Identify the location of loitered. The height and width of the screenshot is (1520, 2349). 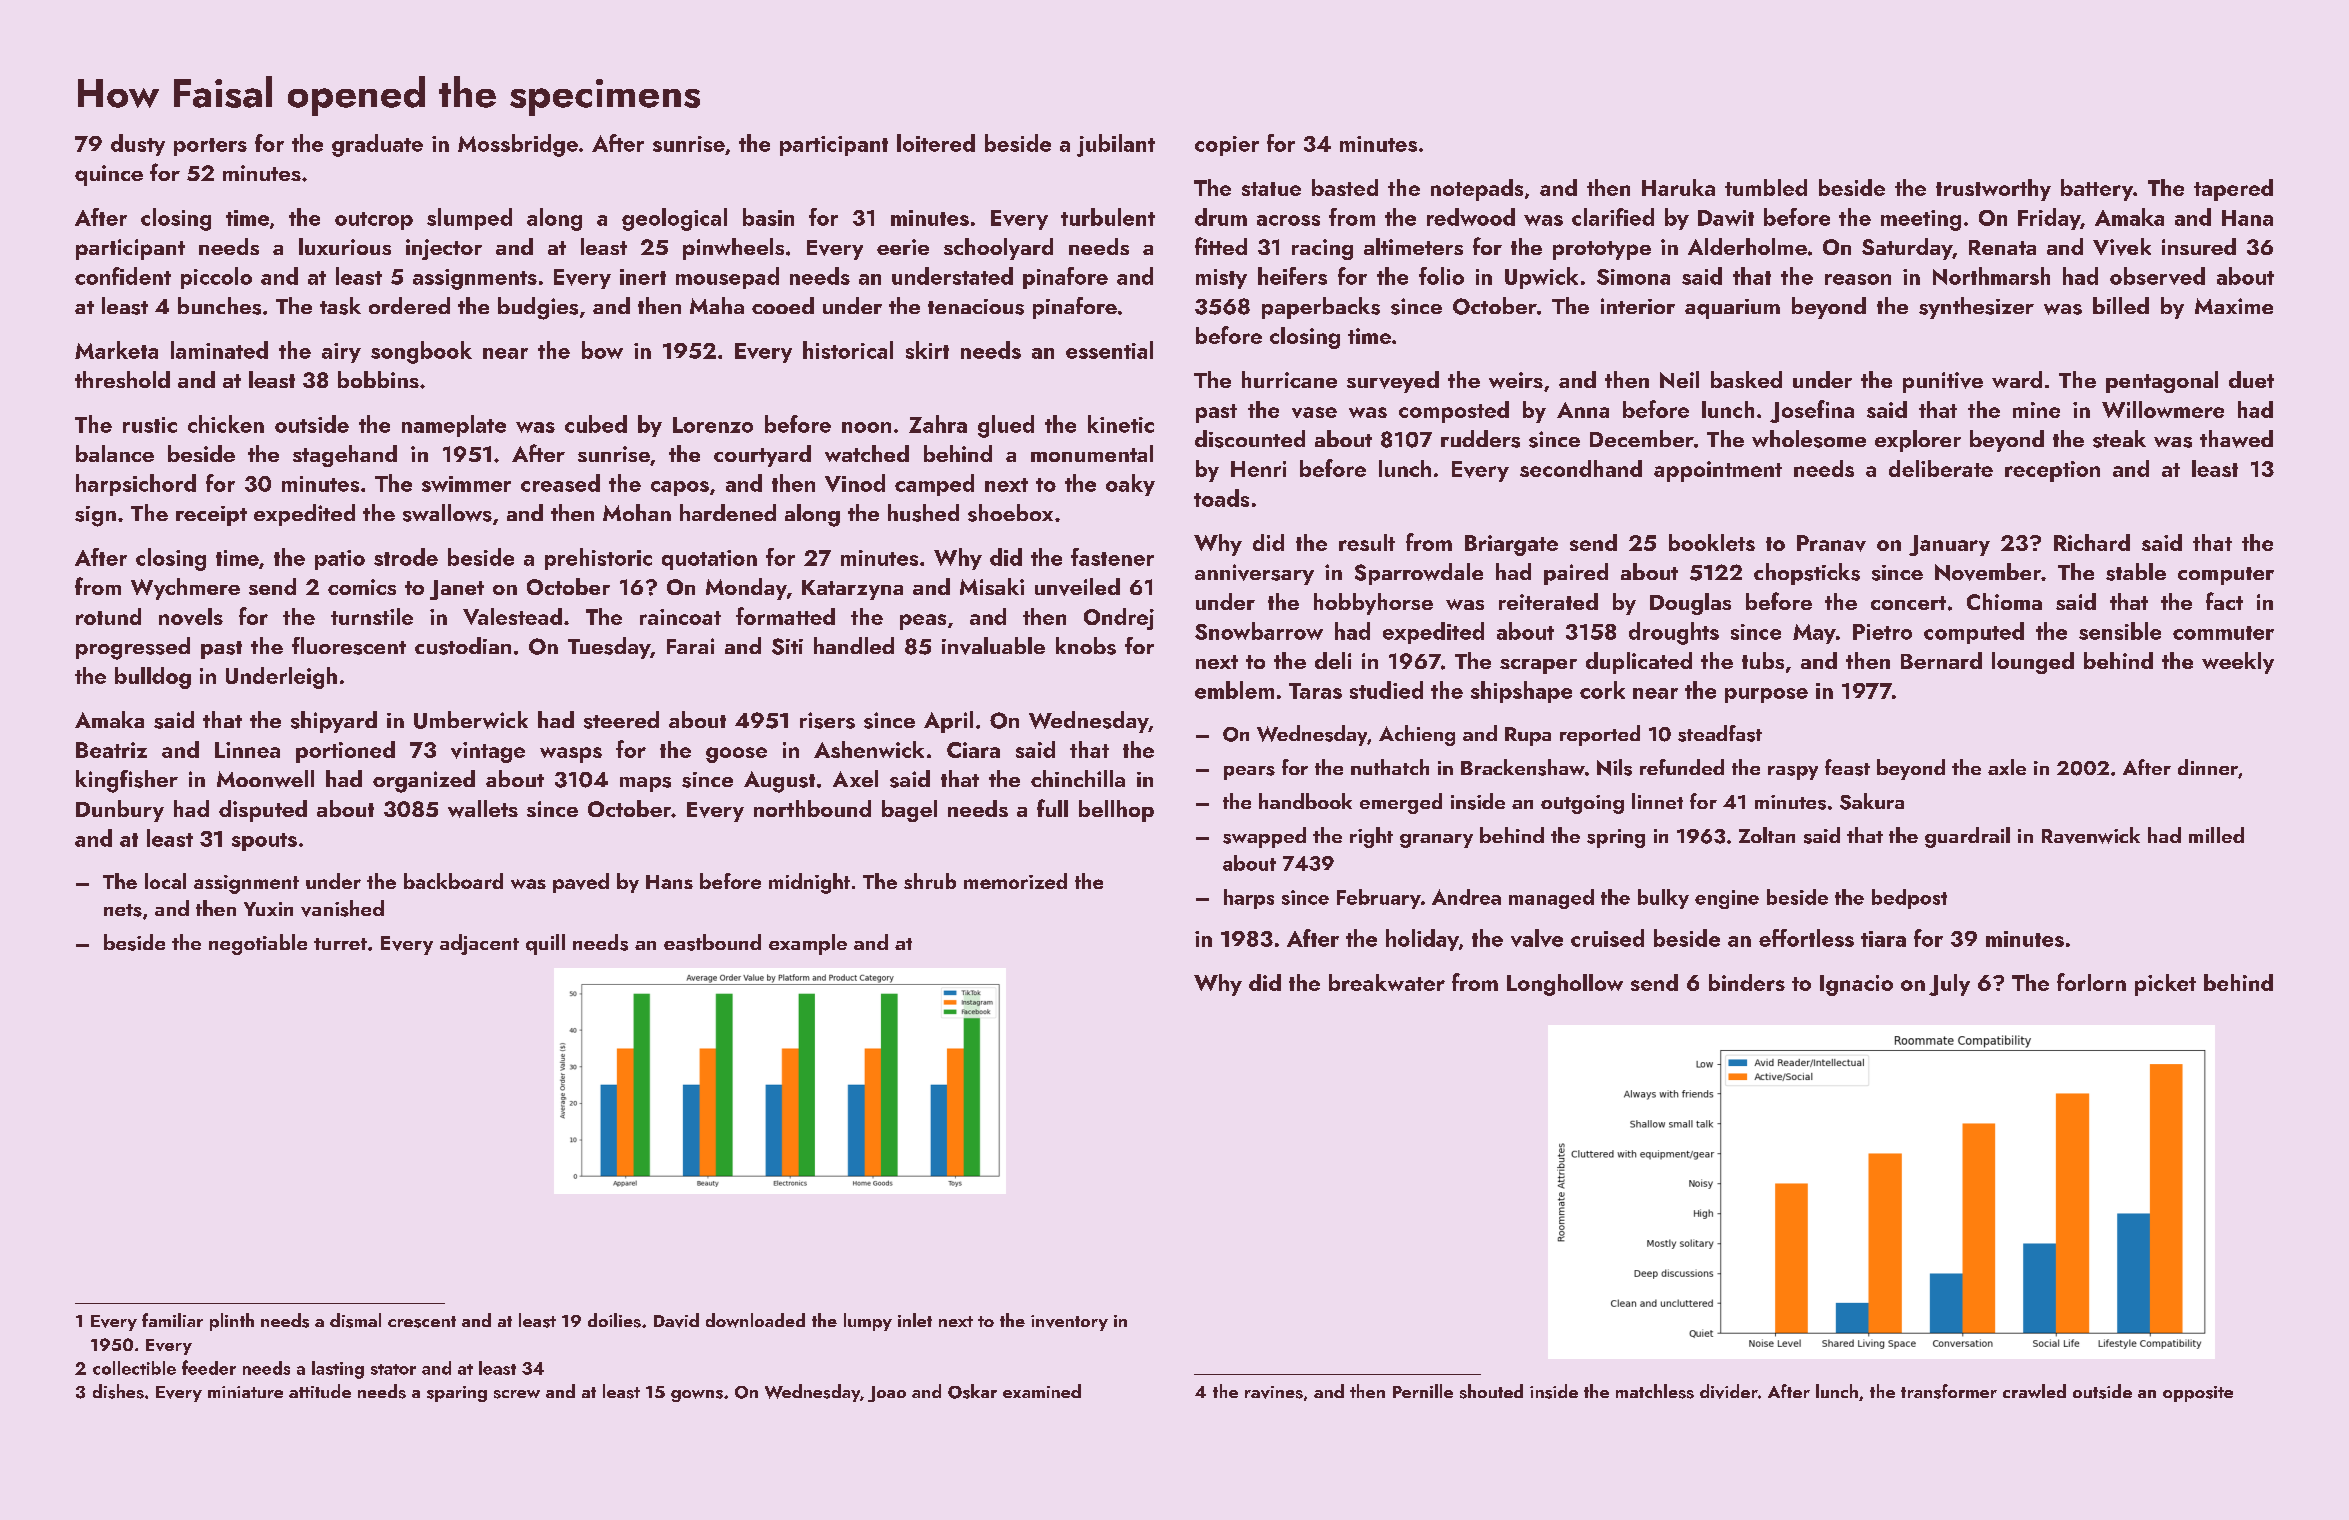
(936, 143).
